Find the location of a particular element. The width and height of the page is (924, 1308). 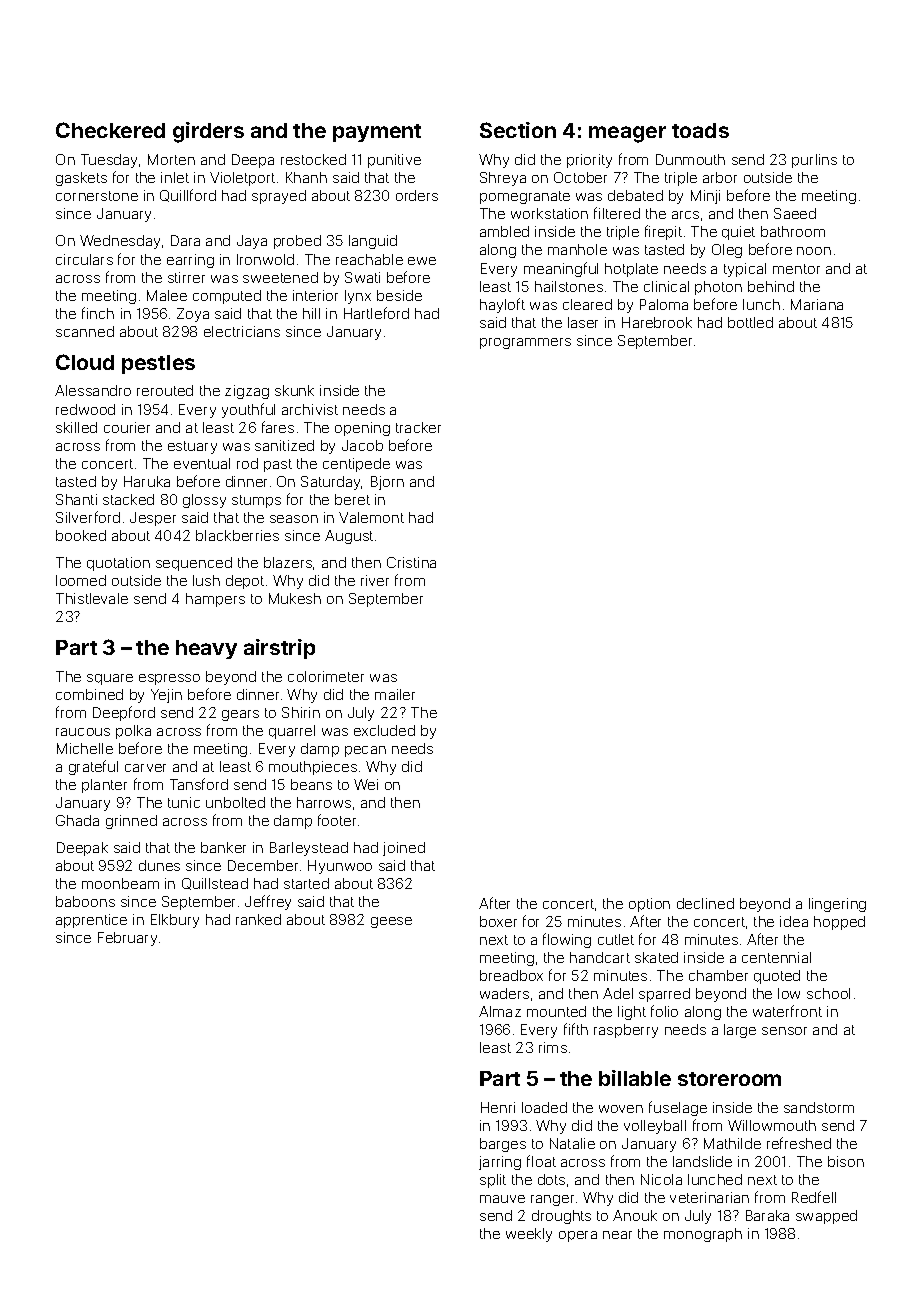

mauve is located at coordinates (502, 1199).
